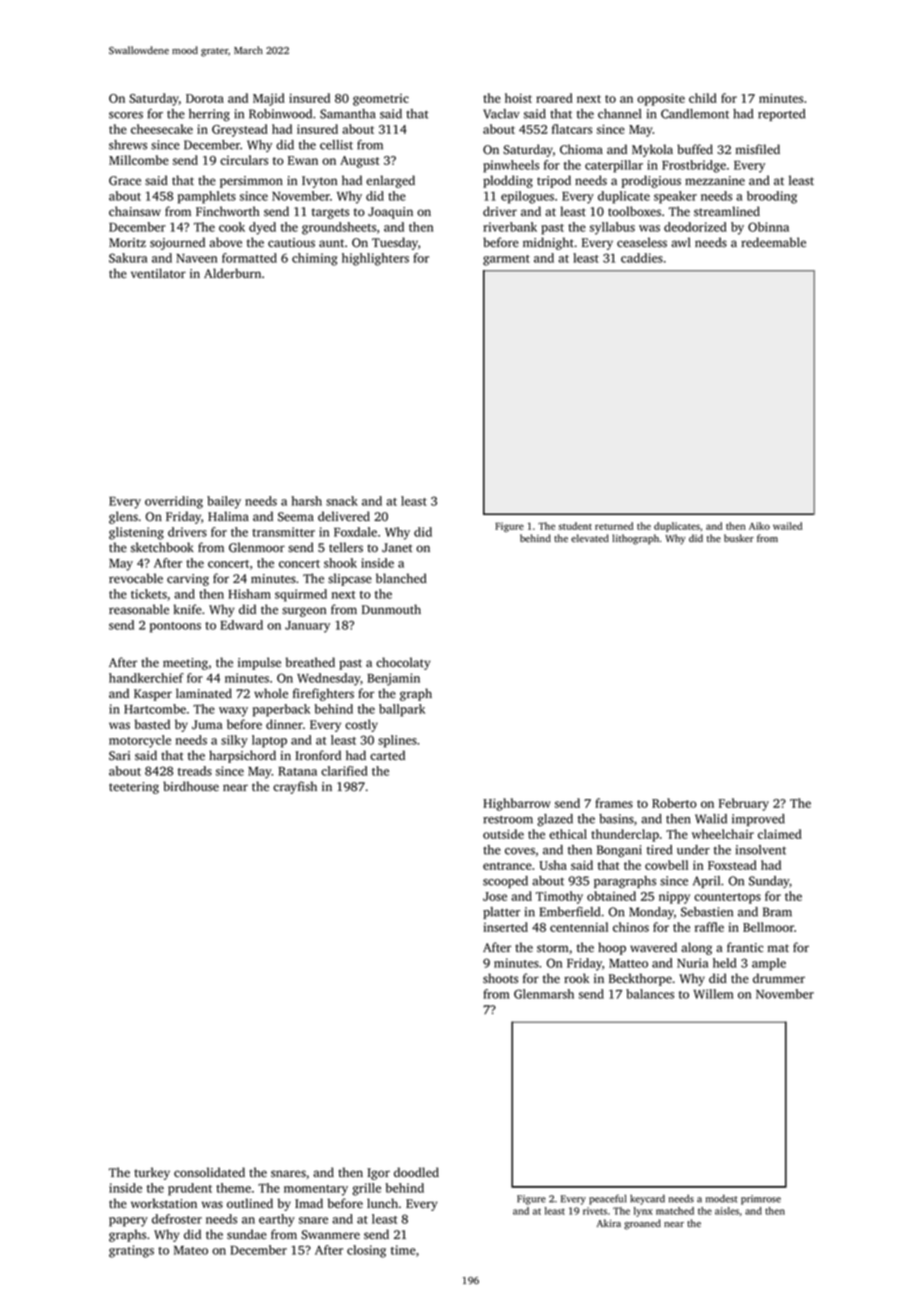  What do you see at coordinates (609, 1223) in the screenshot?
I see `Akira` at bounding box center [609, 1223].
